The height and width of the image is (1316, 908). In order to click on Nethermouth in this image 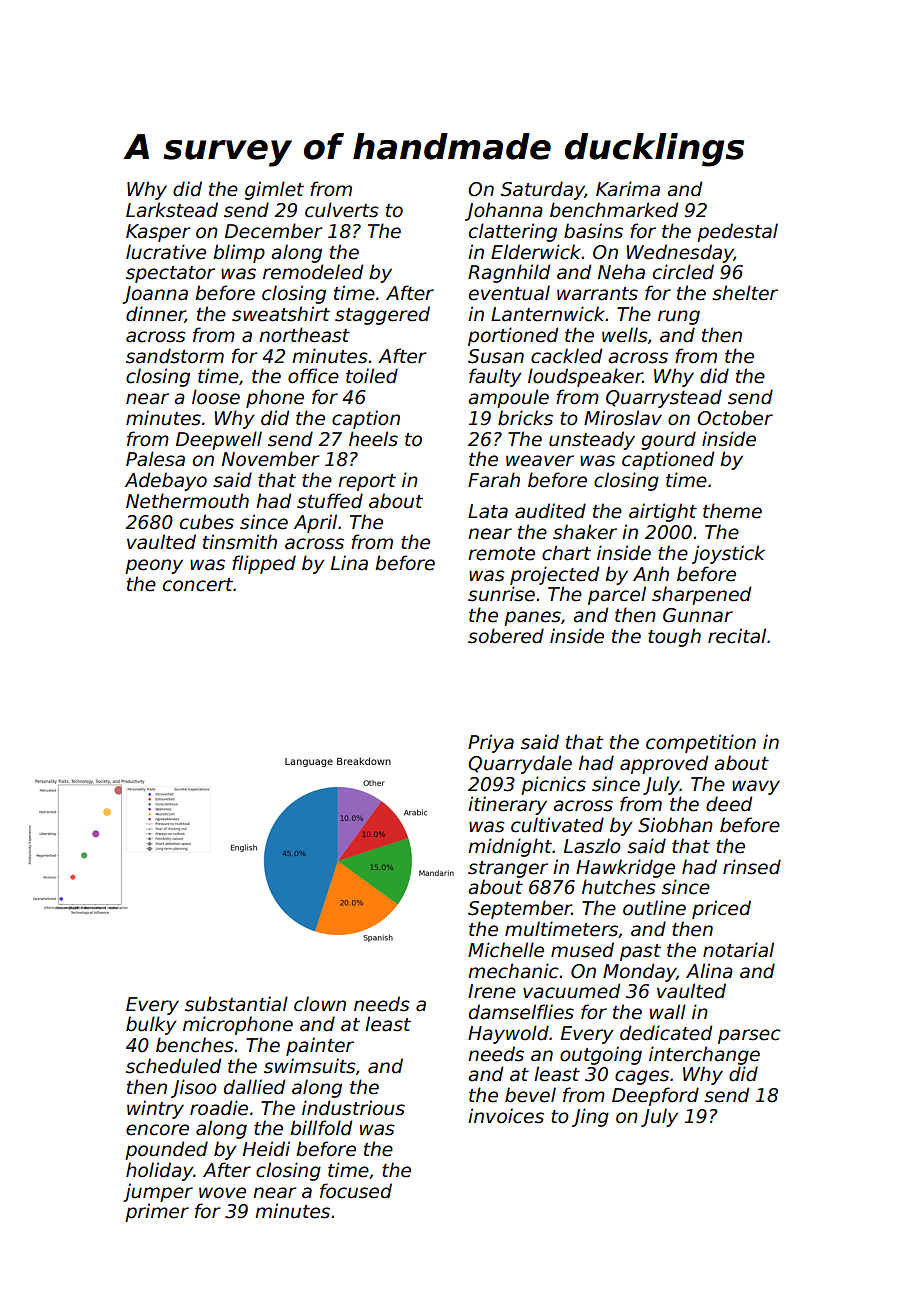, I will do `click(187, 501)`.
